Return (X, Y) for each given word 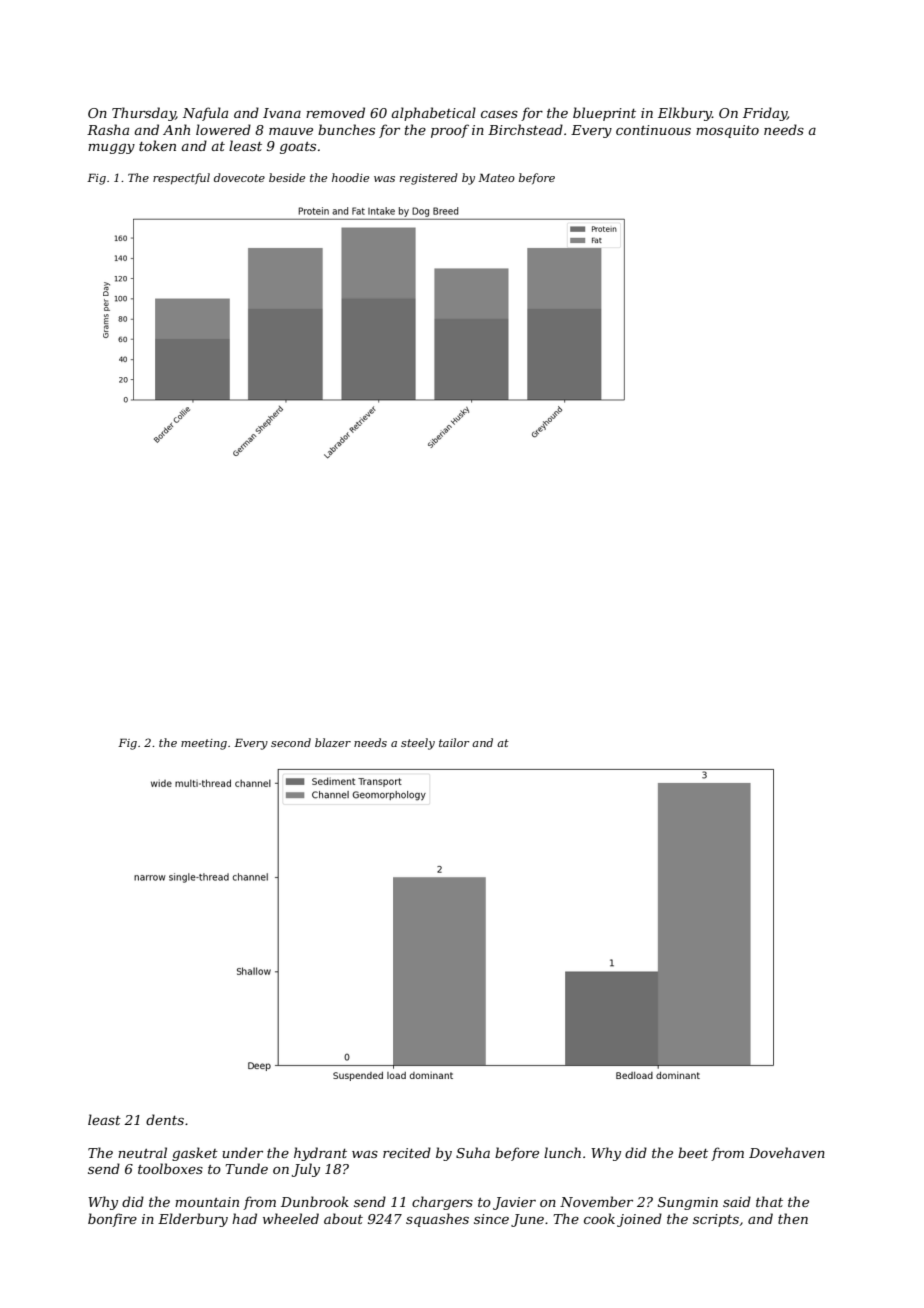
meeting (204, 744)
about (343, 1218)
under (242, 1152)
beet (693, 1152)
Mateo (496, 178)
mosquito (727, 131)
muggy (111, 148)
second (291, 742)
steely (418, 744)
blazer (333, 742)
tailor (454, 742)
